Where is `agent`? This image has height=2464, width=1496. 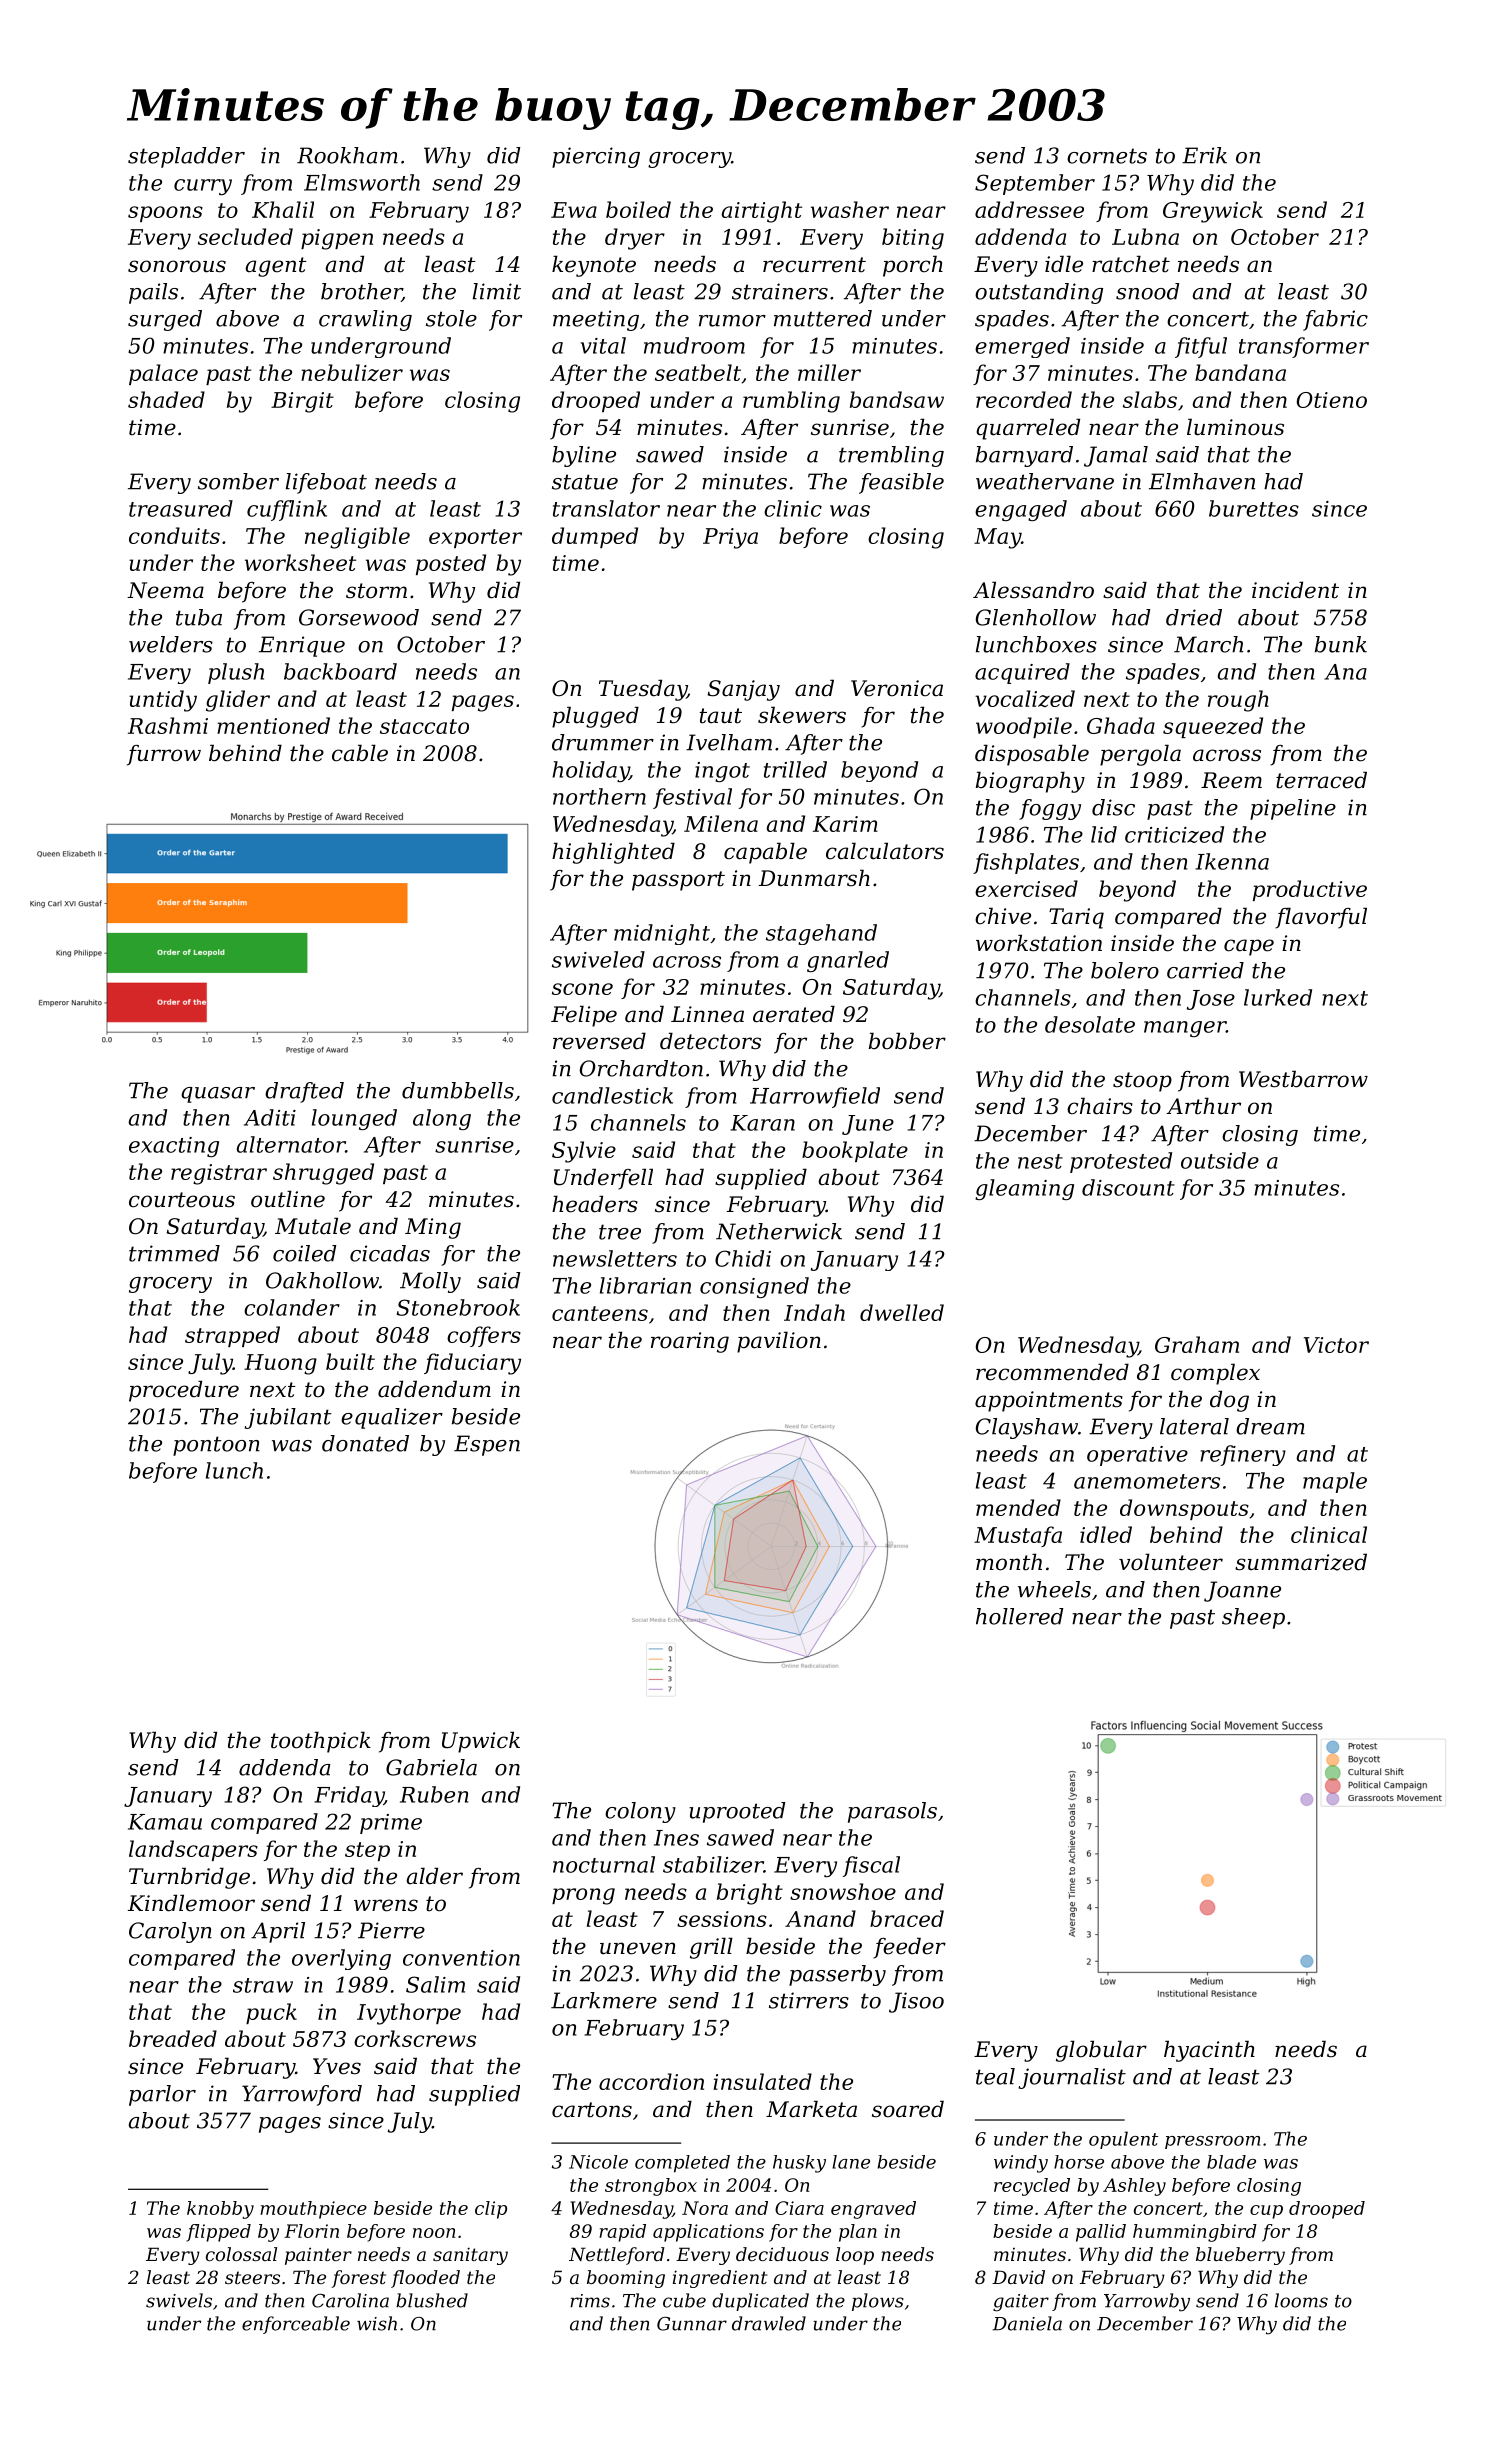 agent is located at coordinates (276, 267).
